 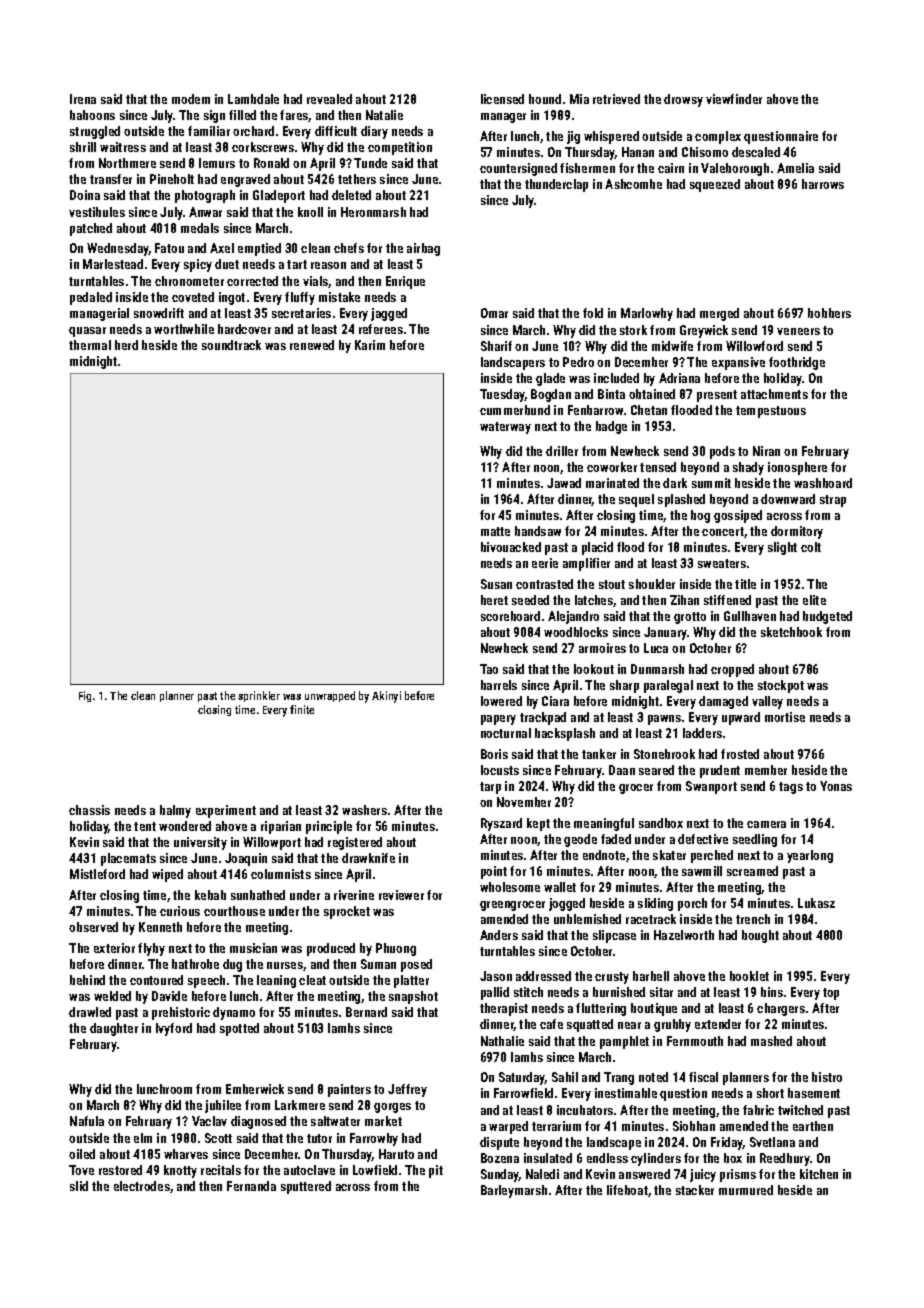 What do you see at coordinates (306, 1187) in the document?
I see `sputtered` at bounding box center [306, 1187].
